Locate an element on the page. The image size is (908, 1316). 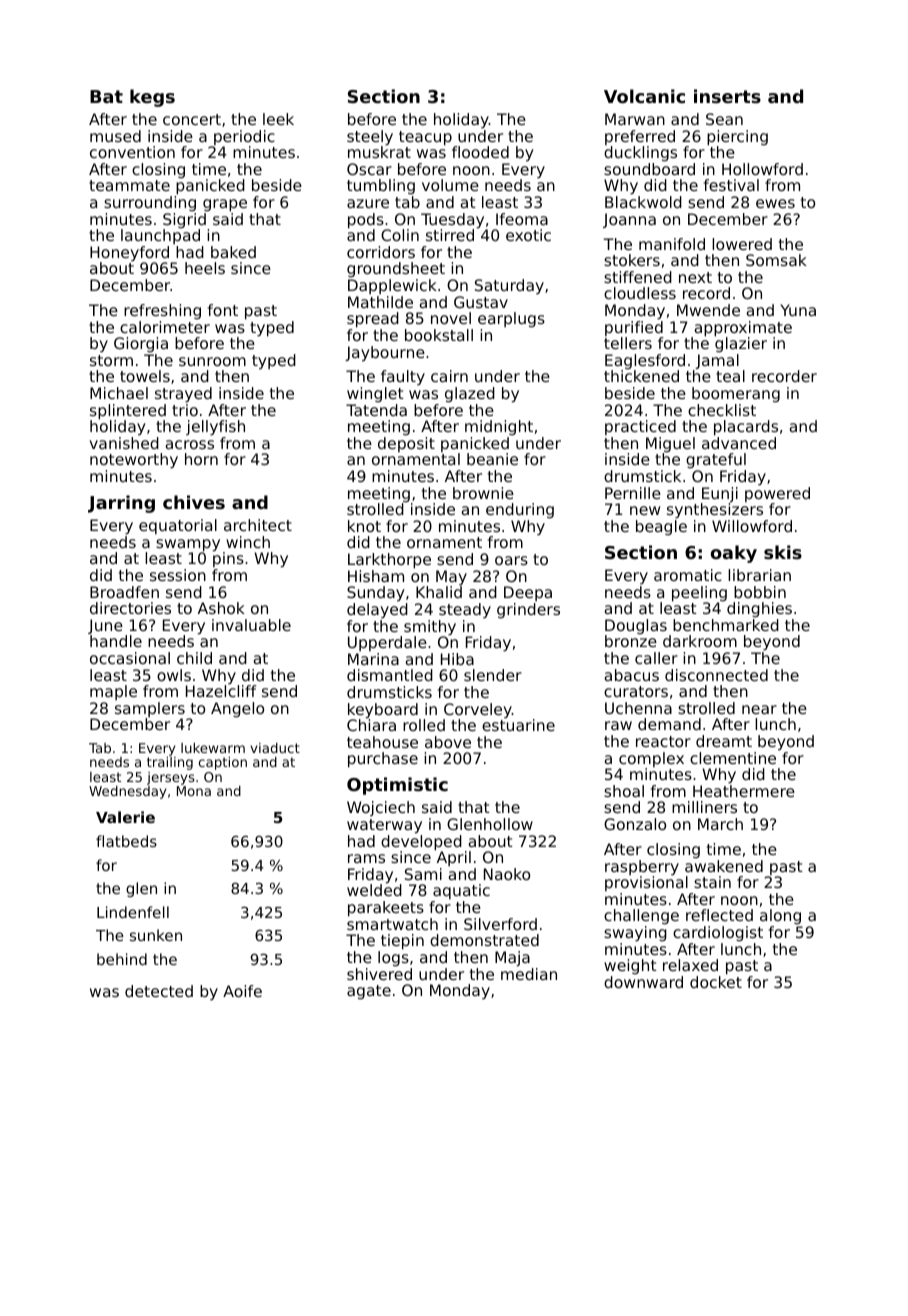
Aoife is located at coordinates (242, 991).
